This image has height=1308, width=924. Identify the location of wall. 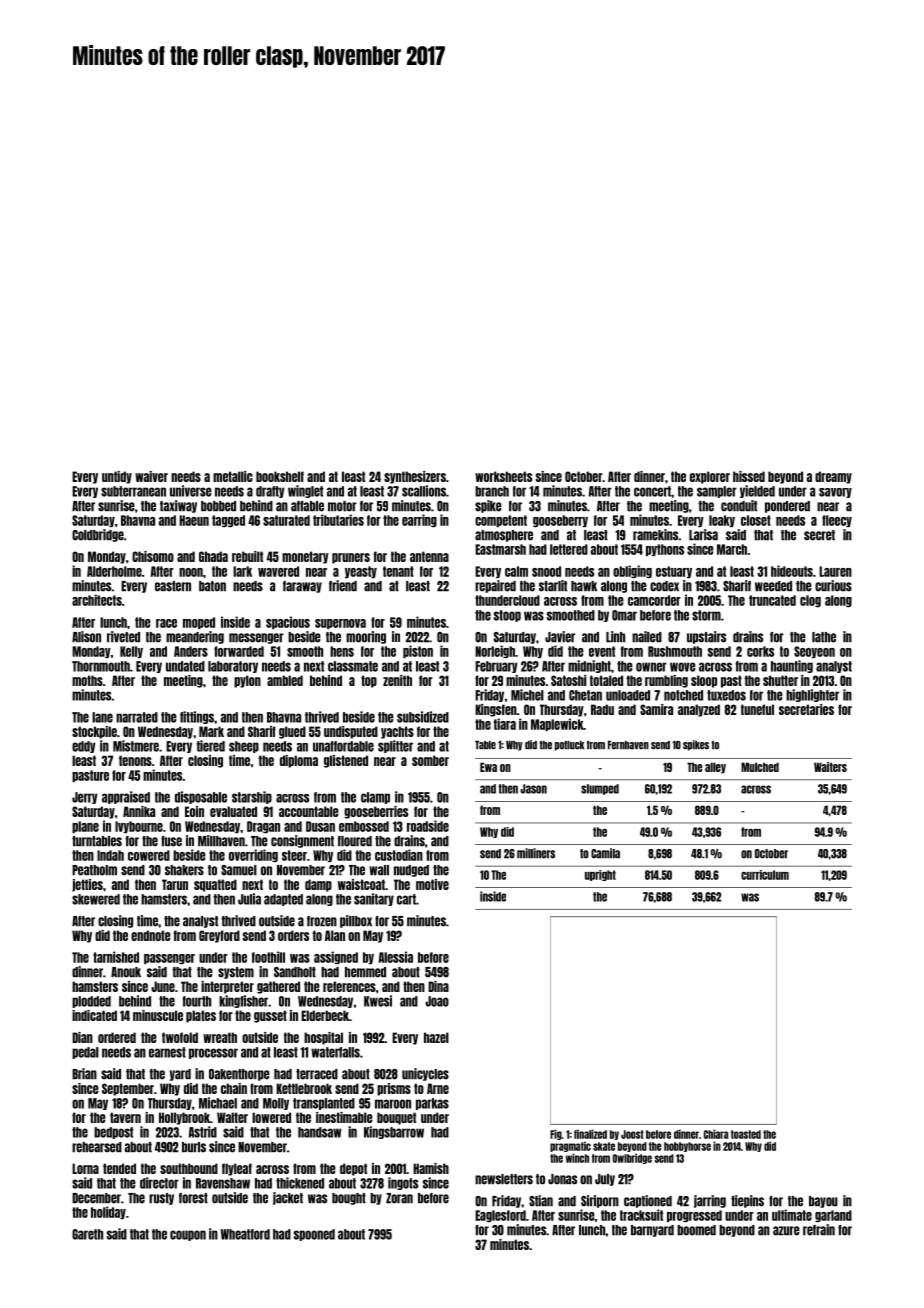
(379, 870).
